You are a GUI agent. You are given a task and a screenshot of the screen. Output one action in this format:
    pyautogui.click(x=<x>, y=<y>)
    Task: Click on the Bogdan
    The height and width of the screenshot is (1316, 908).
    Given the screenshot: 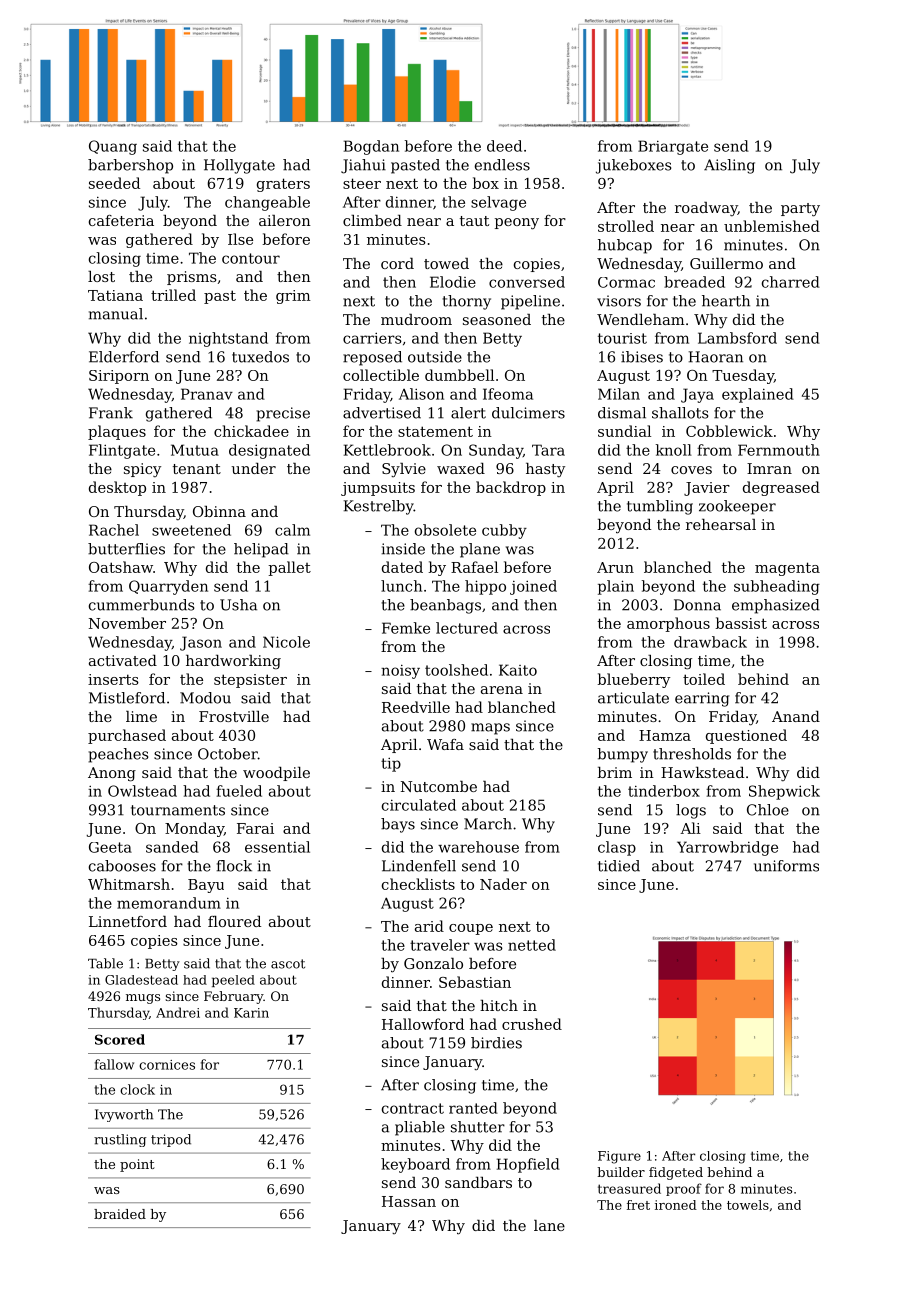 What is the action you would take?
    pyautogui.click(x=371, y=147)
